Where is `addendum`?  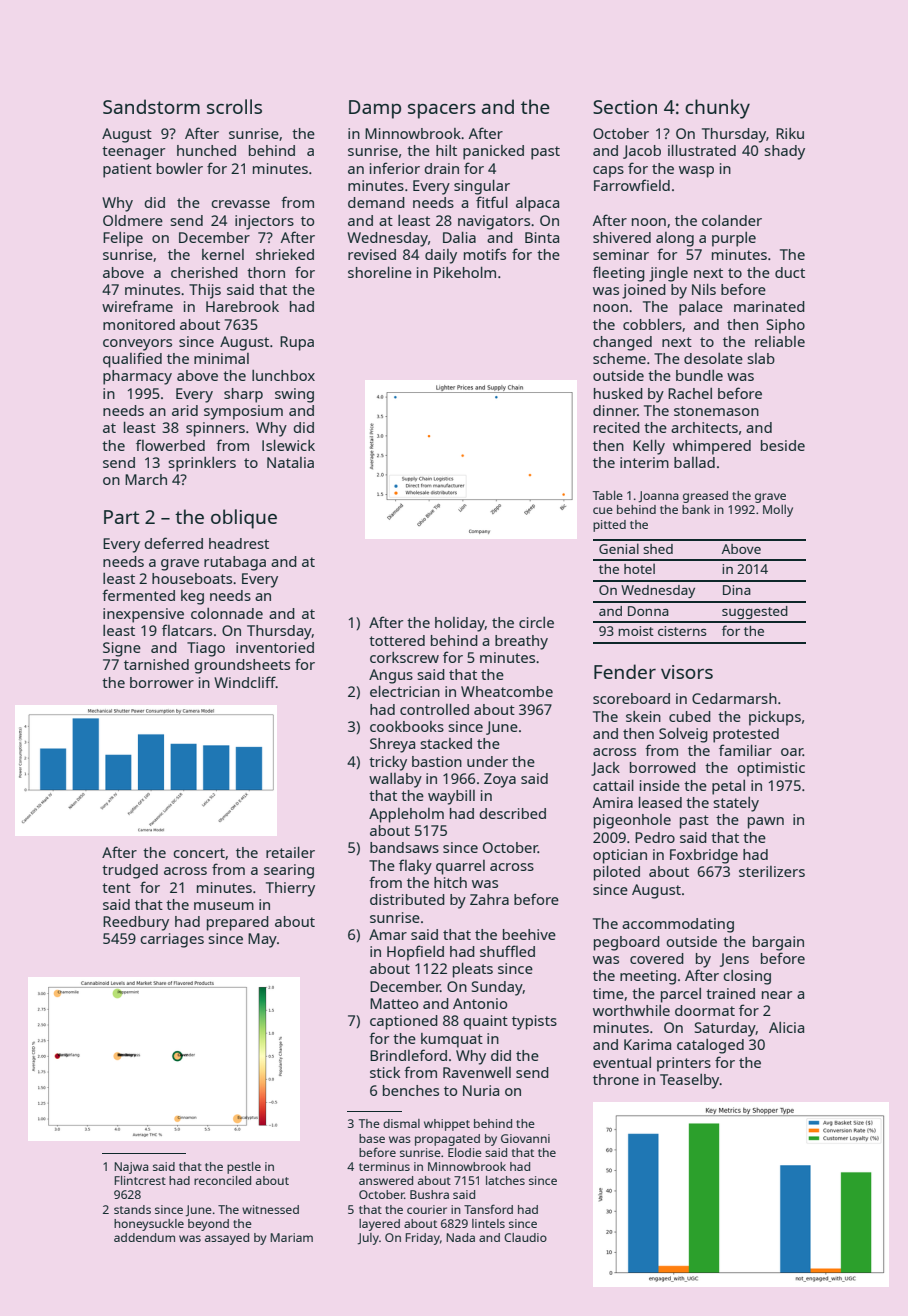 addendum is located at coordinates (144, 1237).
